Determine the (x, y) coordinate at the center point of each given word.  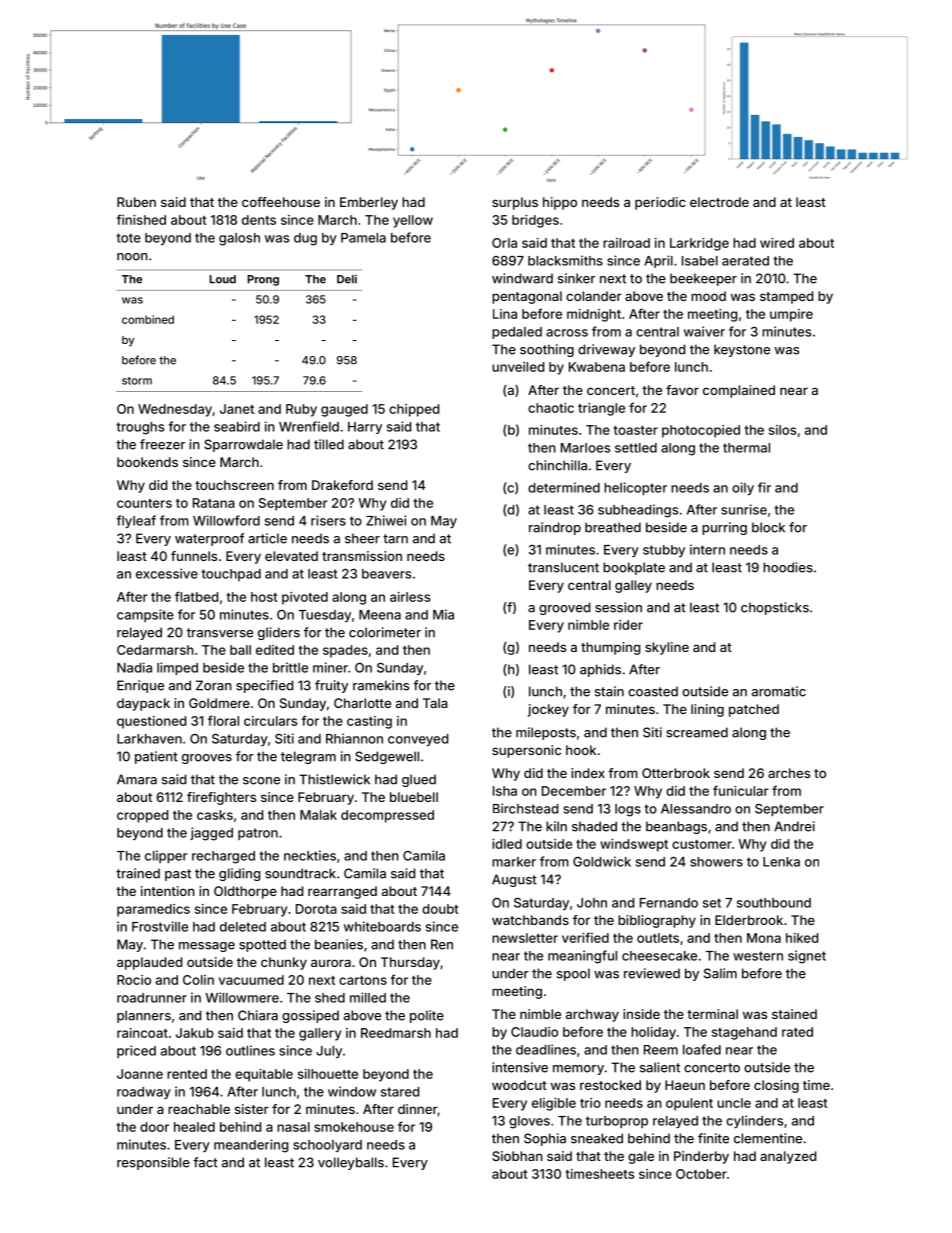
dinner (418, 1110)
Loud (222, 279)
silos (782, 430)
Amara (137, 779)
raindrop (555, 528)
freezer (162, 444)
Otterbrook (676, 773)
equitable (264, 1075)
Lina (505, 314)
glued (419, 780)
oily (743, 488)
